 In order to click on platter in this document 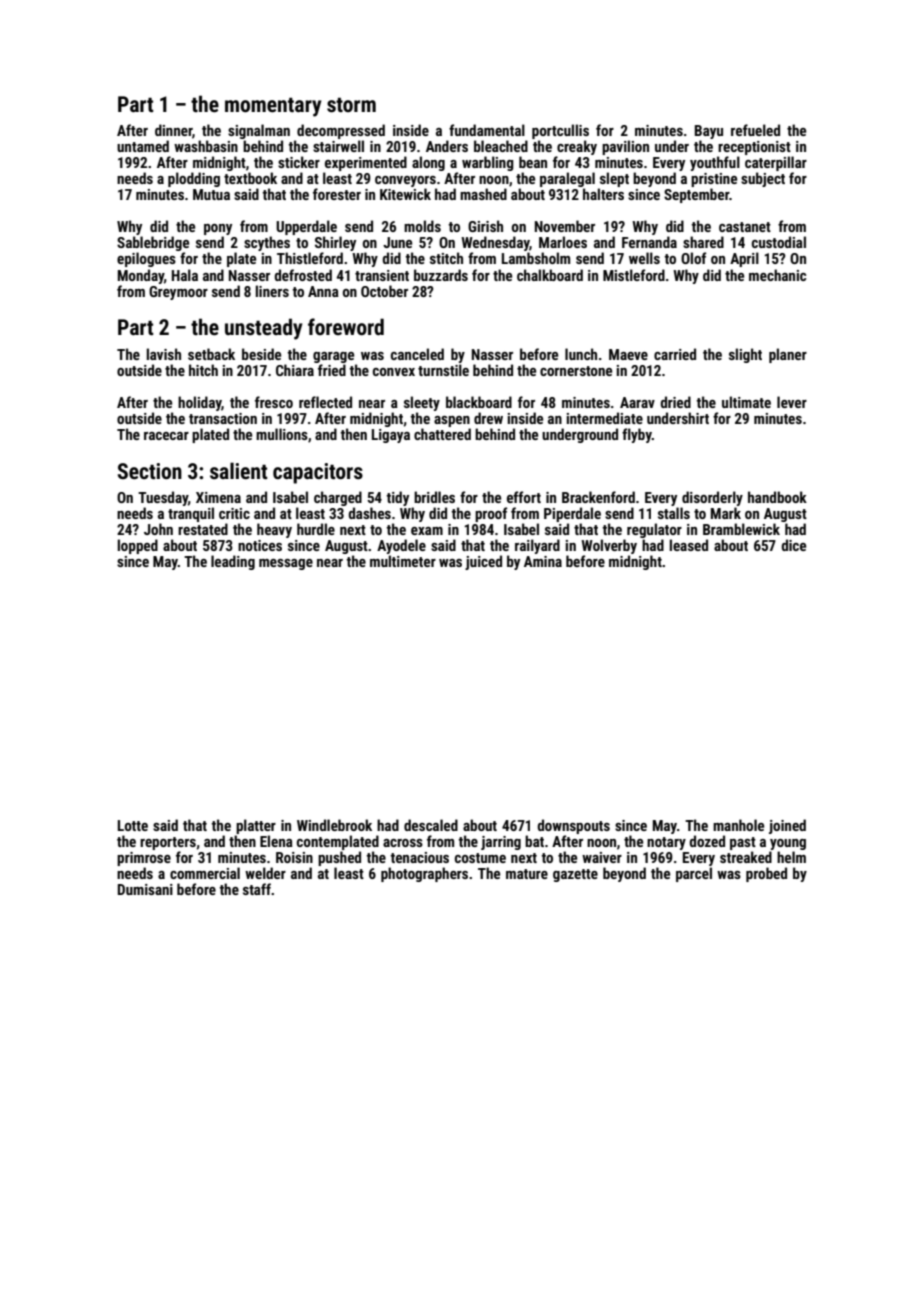, I will do `click(256, 826)`.
